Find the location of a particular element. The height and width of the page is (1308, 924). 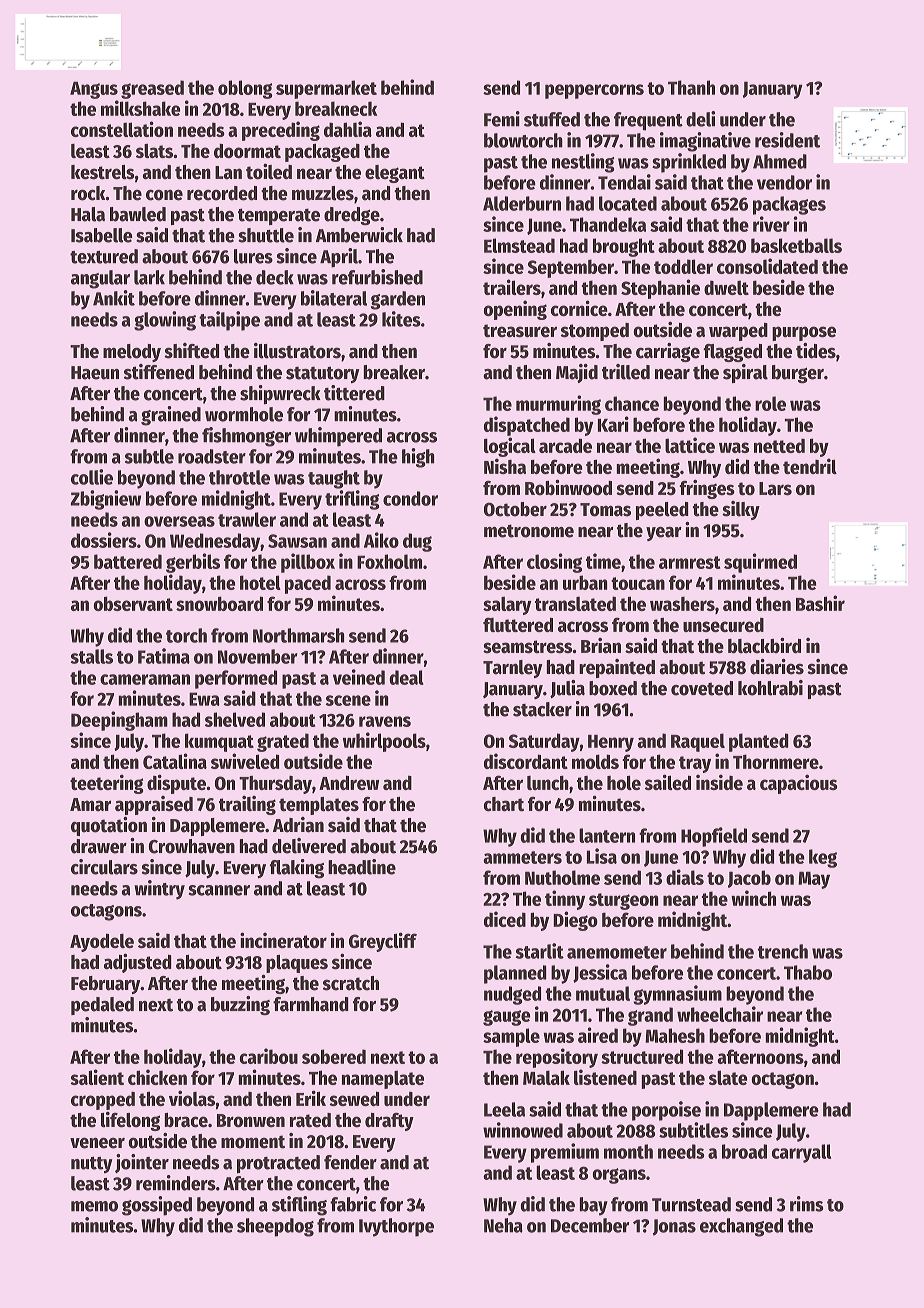

resident is located at coordinates (787, 140).
